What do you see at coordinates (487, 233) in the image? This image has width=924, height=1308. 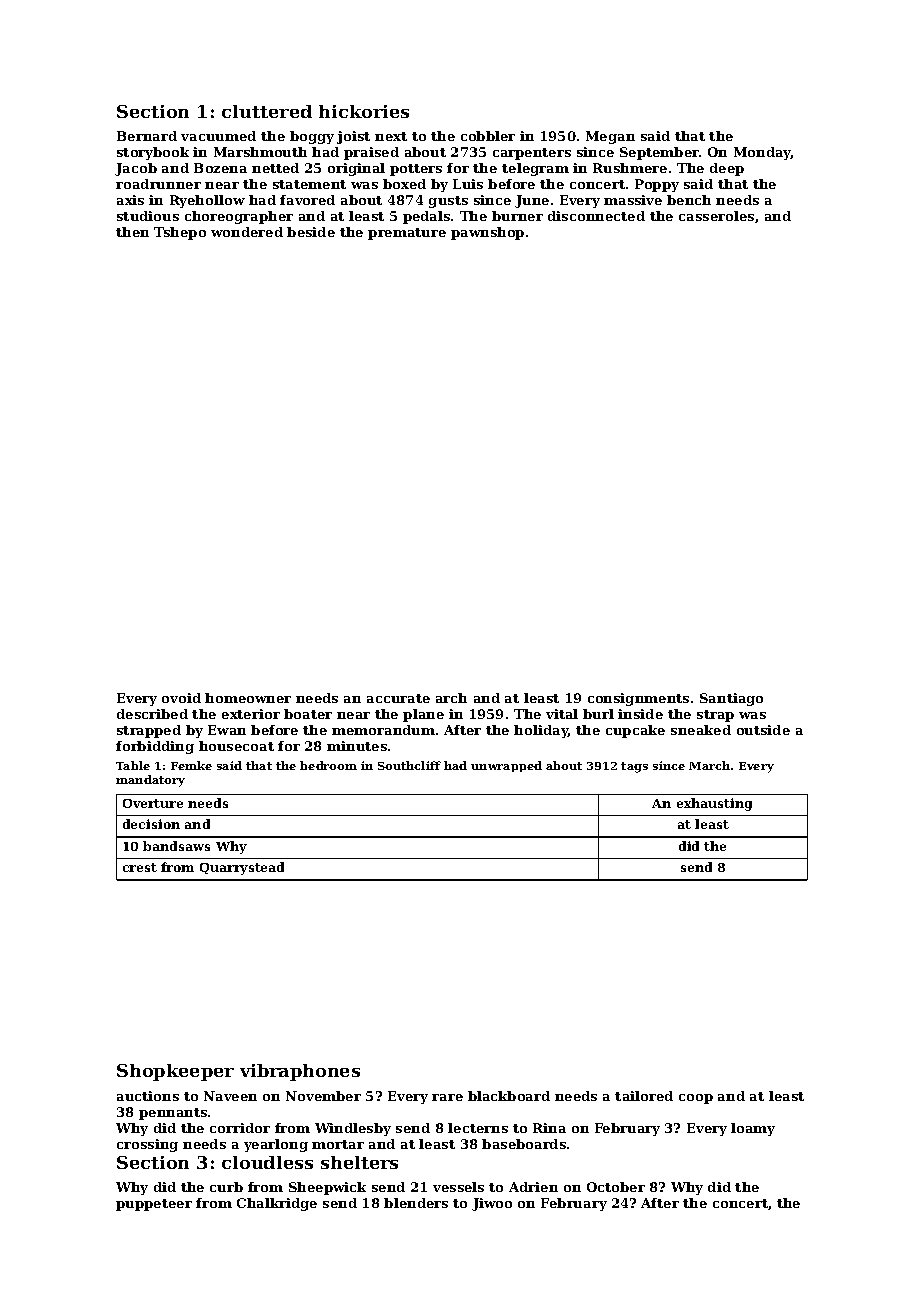 I see `pawnshop` at bounding box center [487, 233].
